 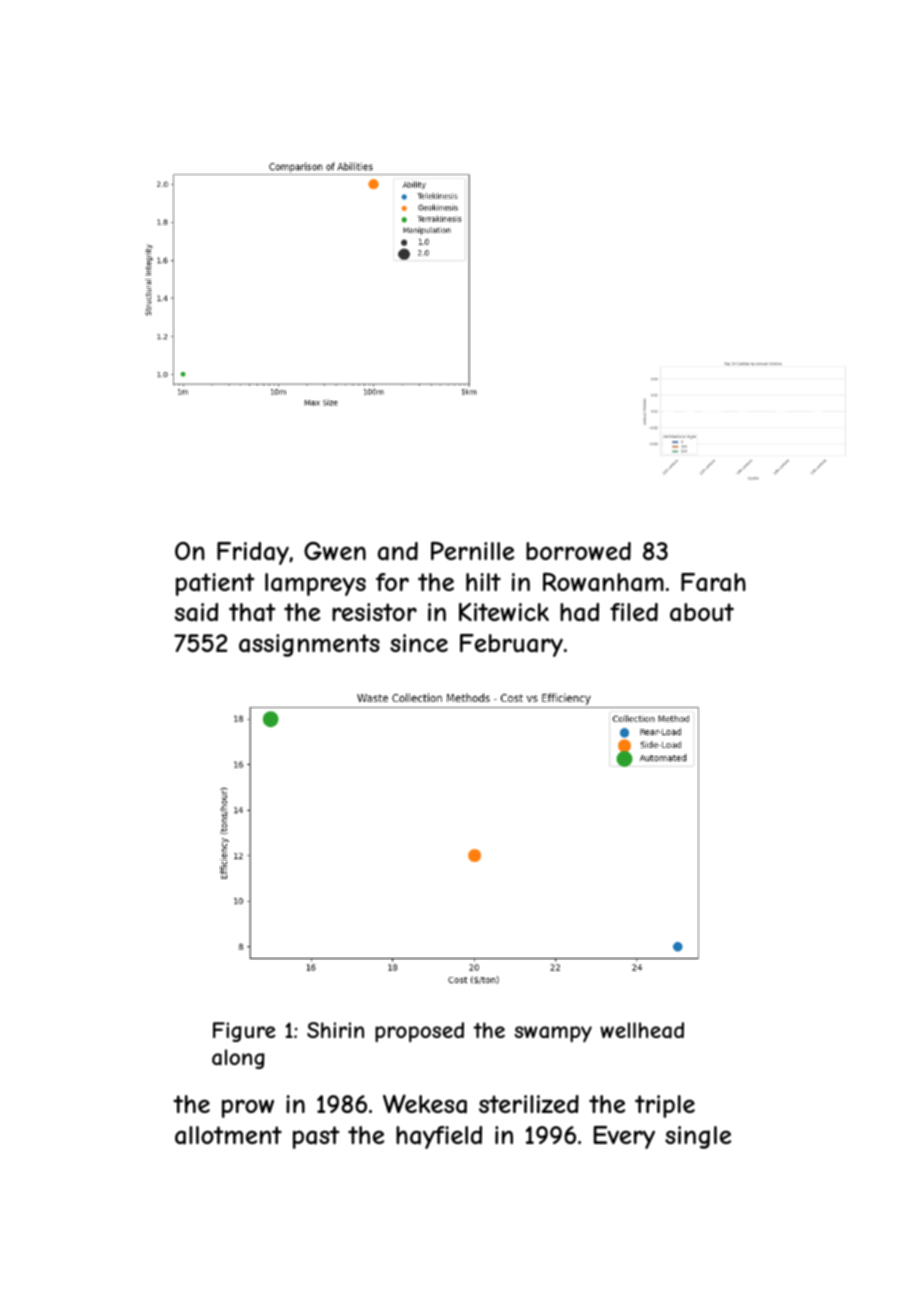 I want to click on borrowed, so click(x=578, y=551).
